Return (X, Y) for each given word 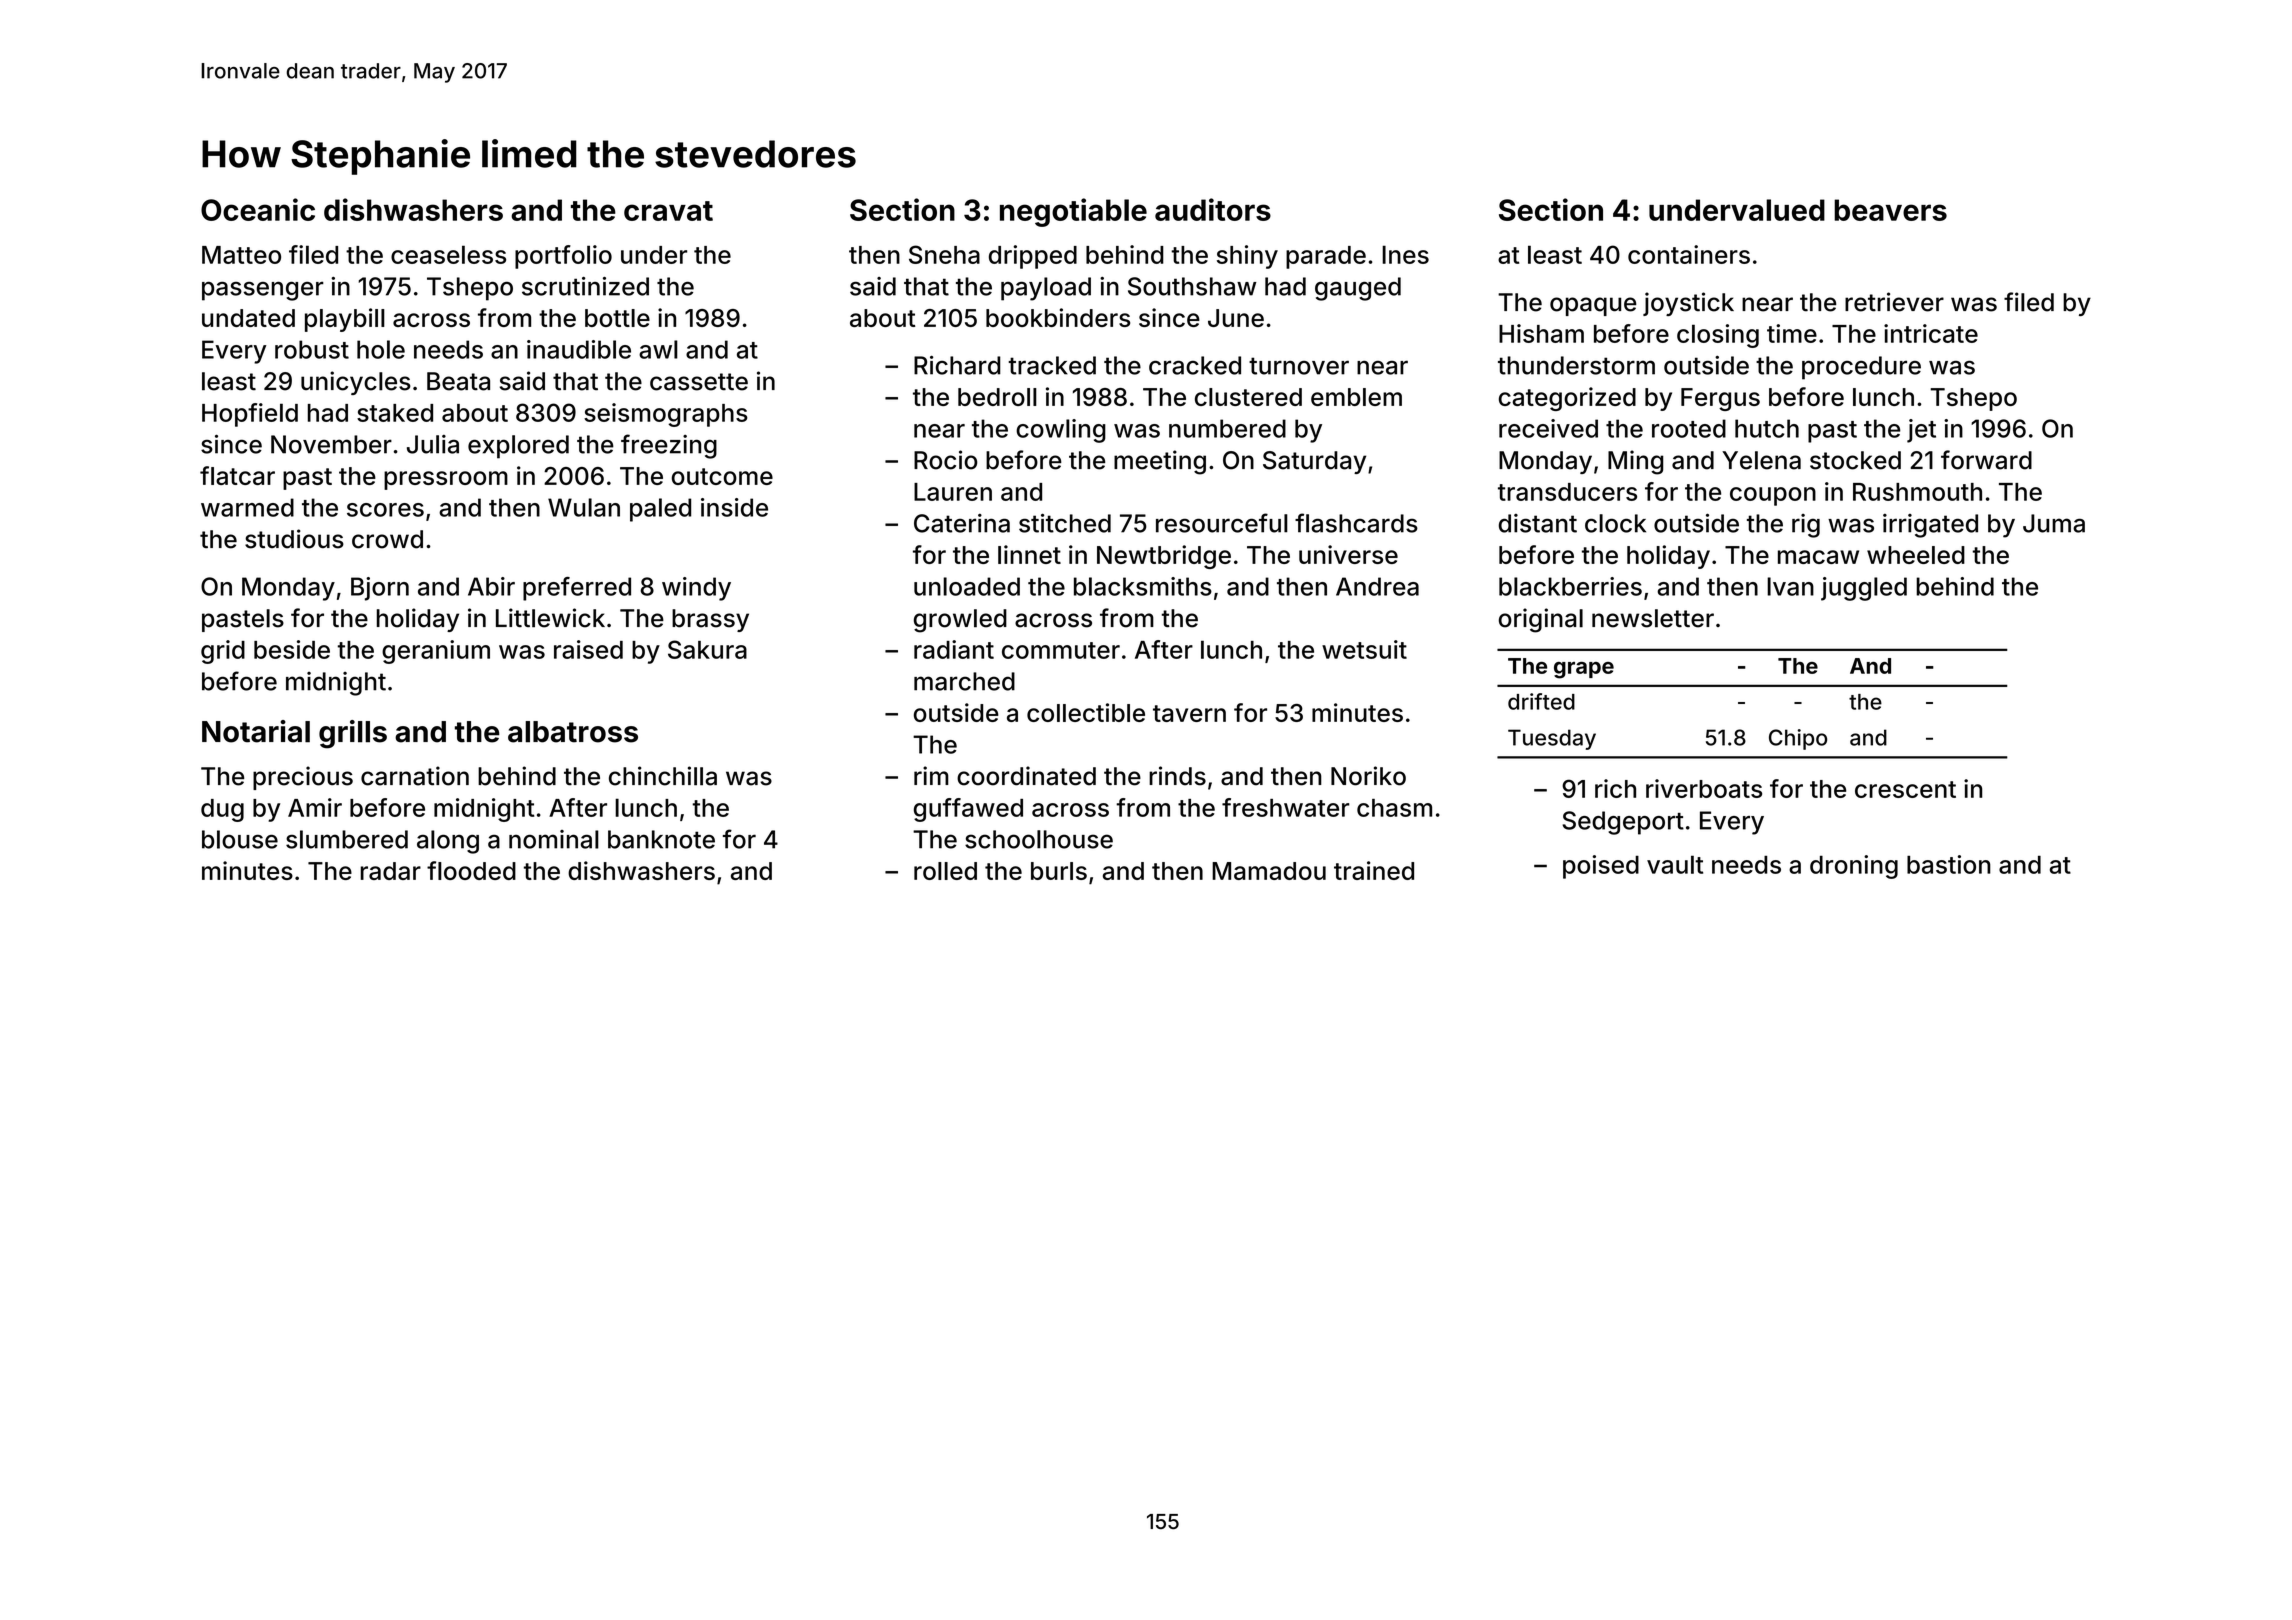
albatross (573, 732)
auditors (1213, 209)
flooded (471, 870)
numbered (1227, 428)
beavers (1890, 210)
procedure (1861, 368)
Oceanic (258, 209)
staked (395, 413)
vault (1675, 864)
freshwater (1286, 807)
